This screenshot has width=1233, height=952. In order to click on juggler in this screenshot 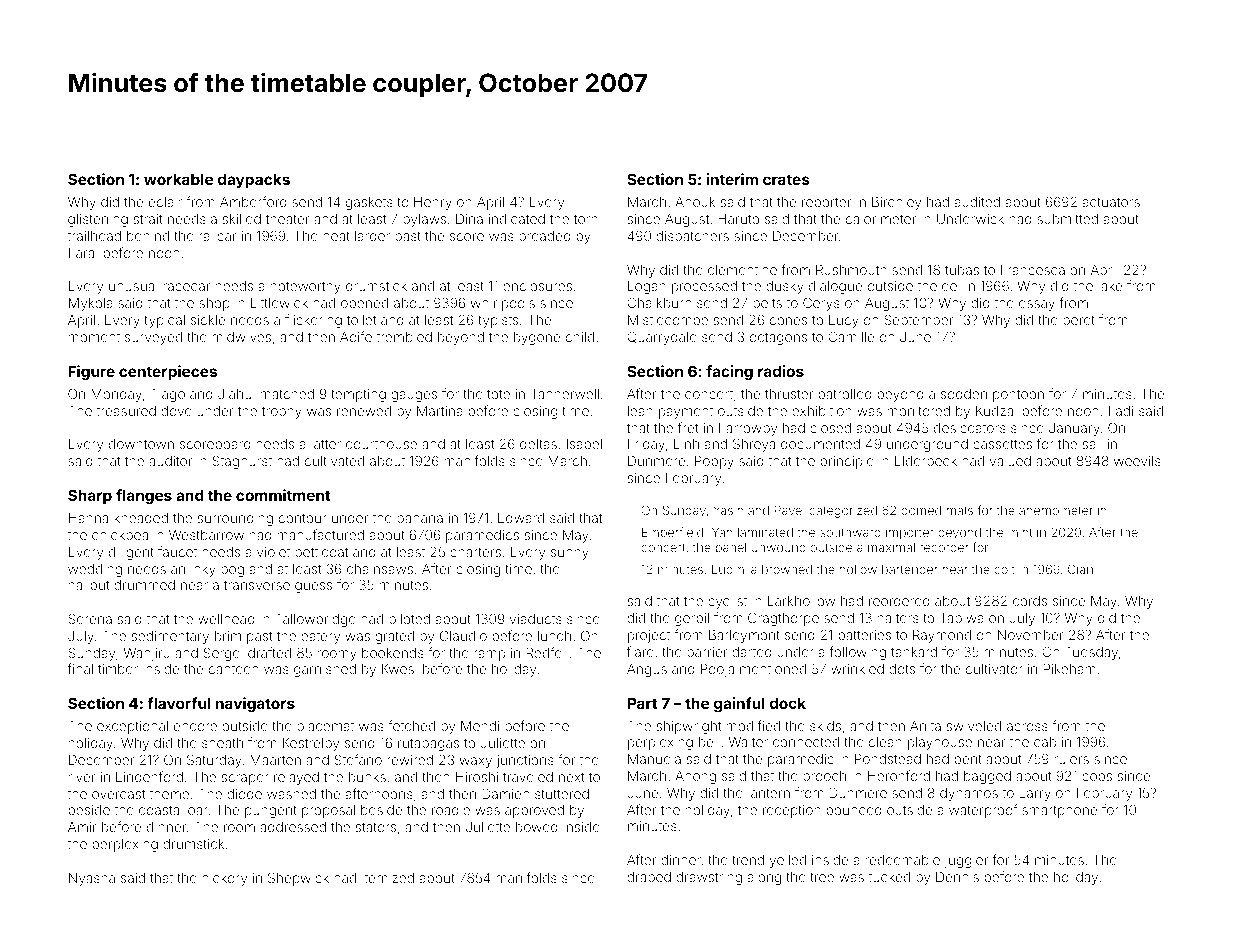, I will do `click(966, 861)`.
